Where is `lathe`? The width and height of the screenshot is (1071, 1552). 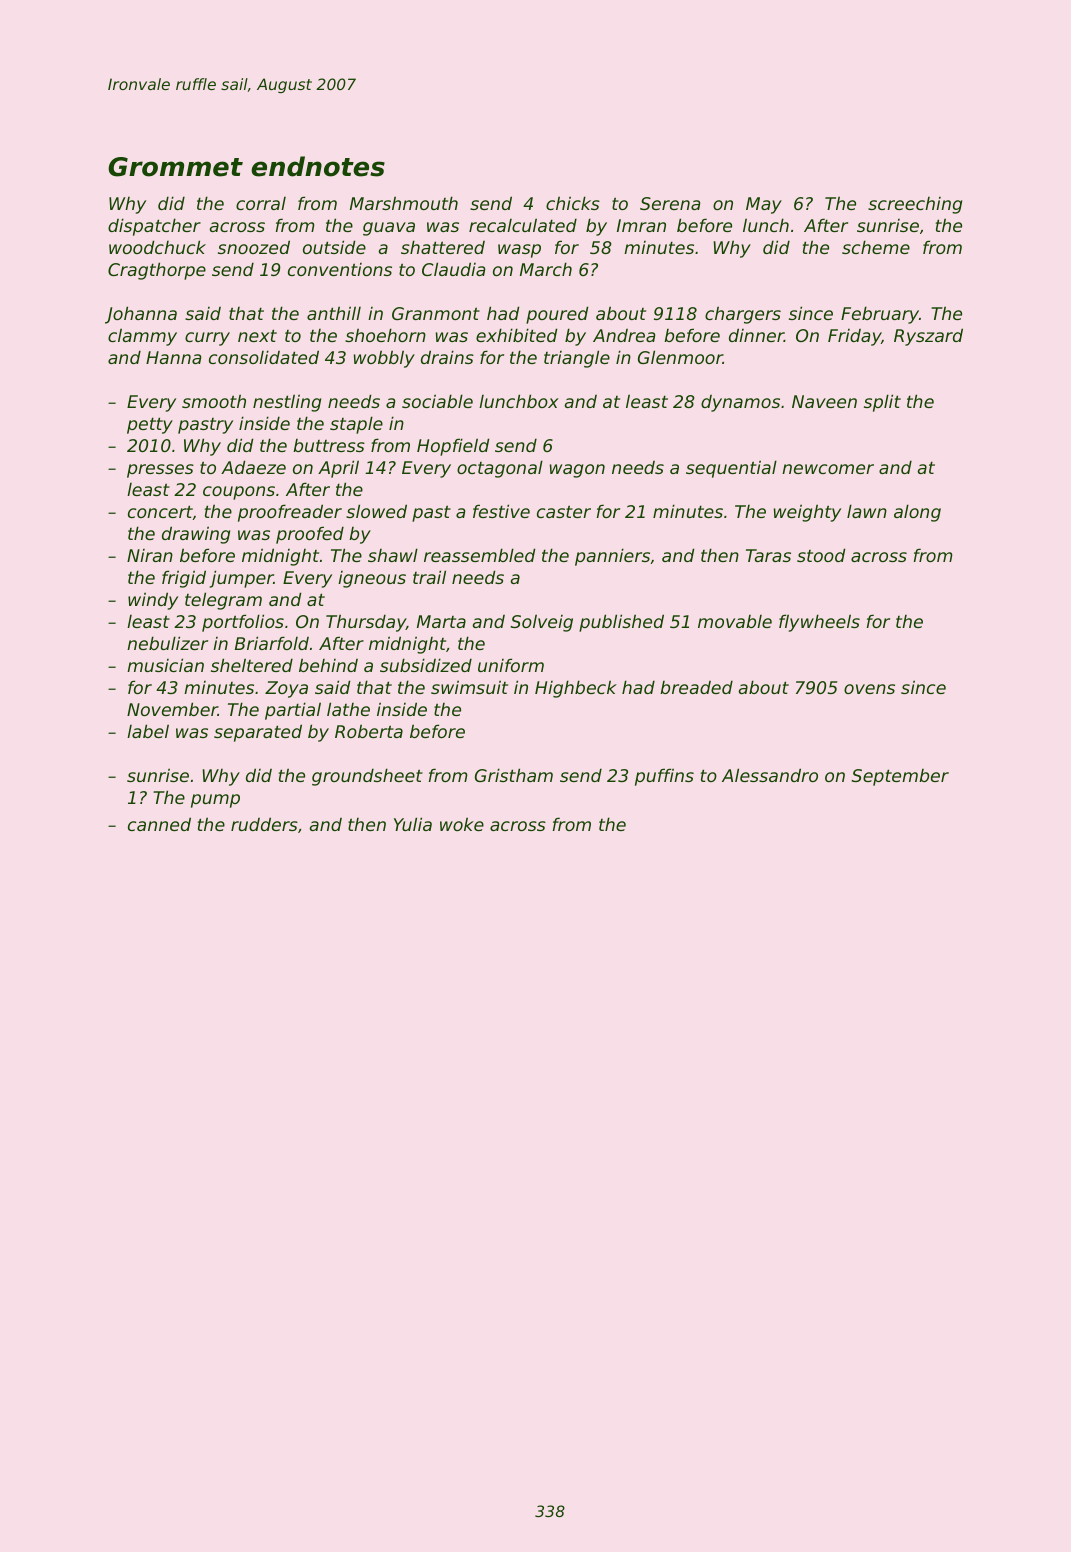
lathe is located at coordinates (348, 709).
